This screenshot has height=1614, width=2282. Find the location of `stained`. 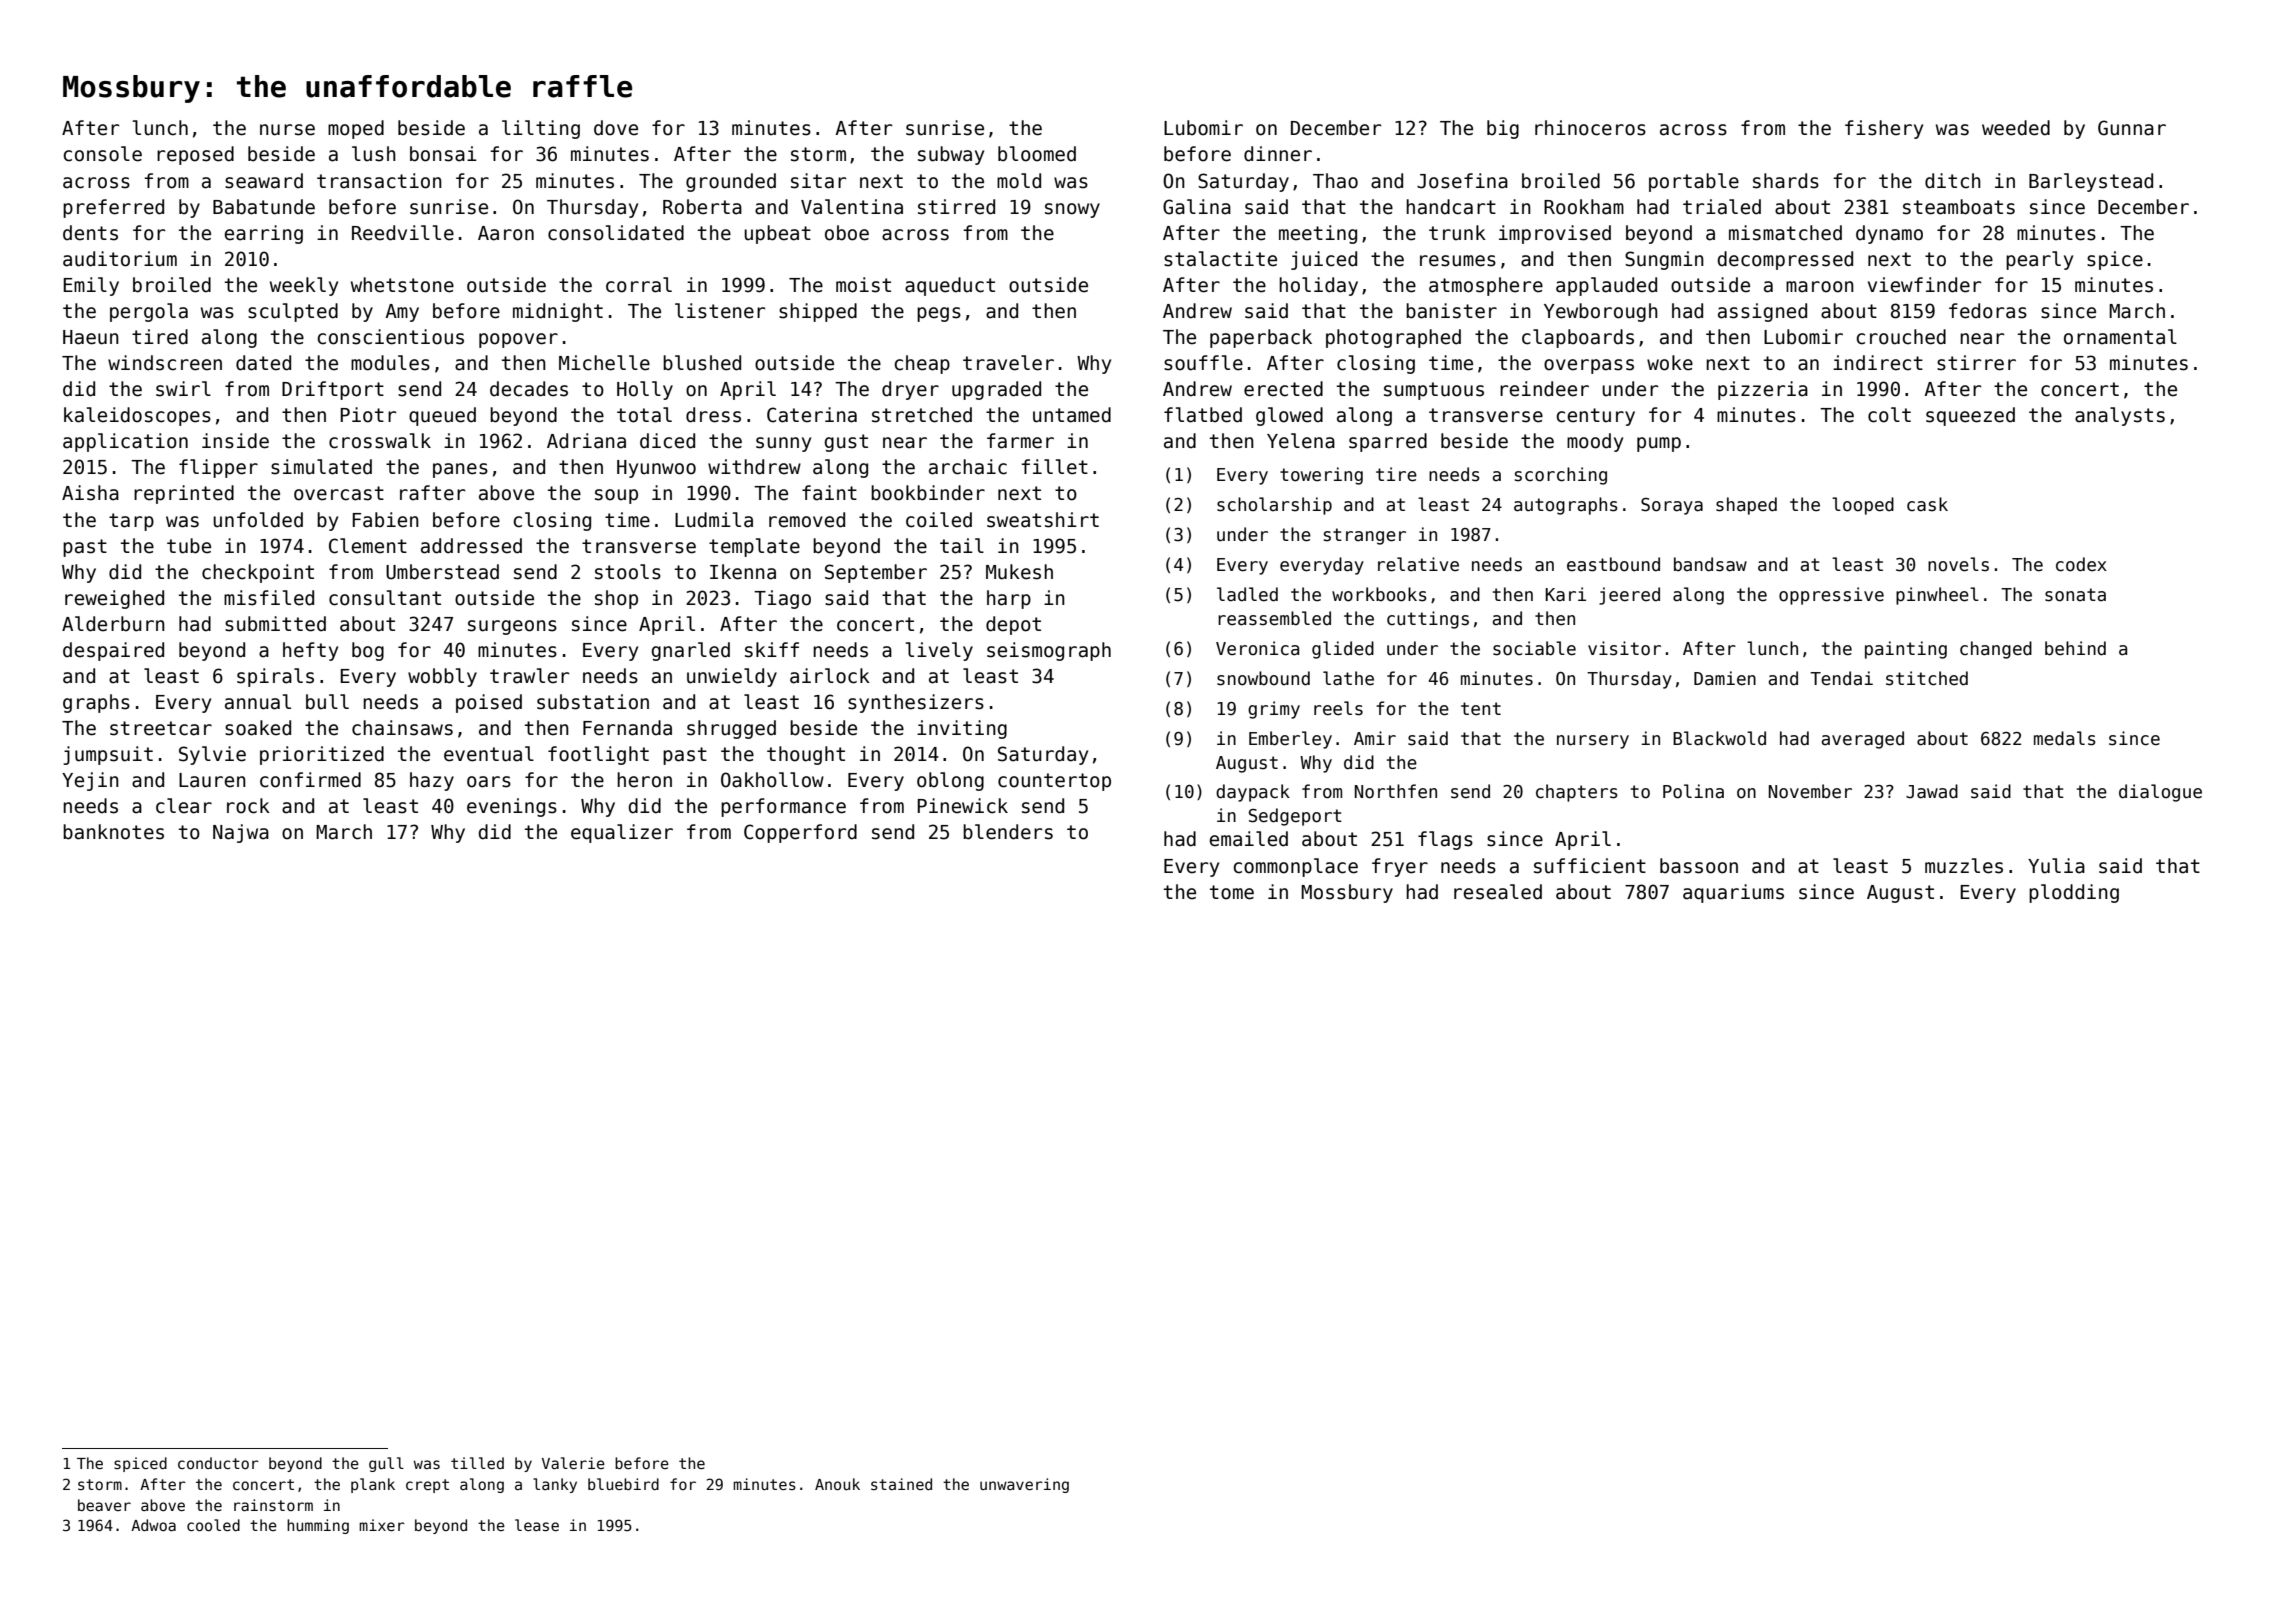

stained is located at coordinates (901, 1484).
